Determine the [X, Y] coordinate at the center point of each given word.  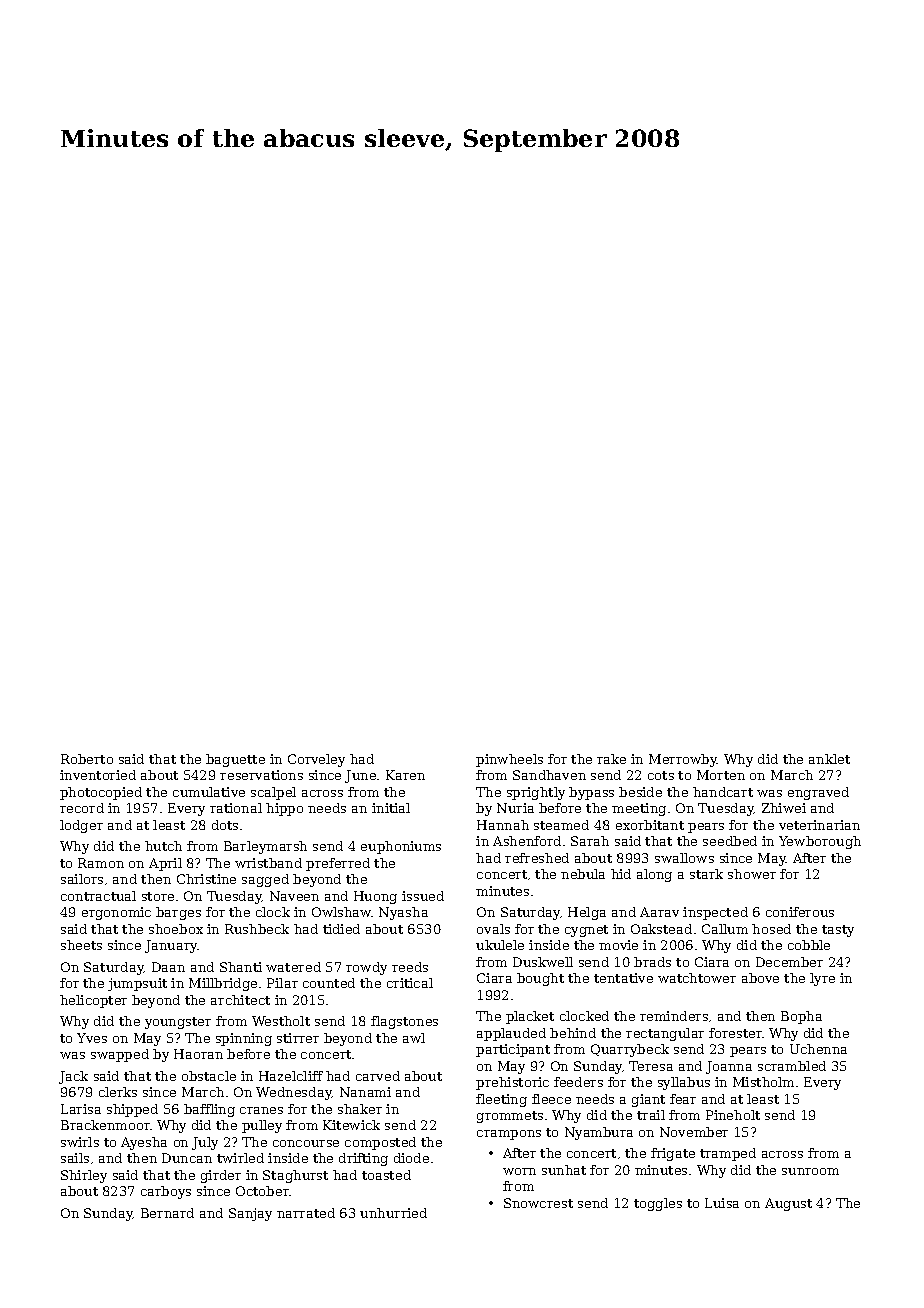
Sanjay [250, 1214]
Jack [73, 1077]
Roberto [87, 759]
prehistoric [512, 1083]
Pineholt [733, 1115]
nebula [583, 874]
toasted [386, 1175]
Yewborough [820, 842]
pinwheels [509, 760]
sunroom [810, 1171]
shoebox [176, 929]
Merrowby [683, 760]
